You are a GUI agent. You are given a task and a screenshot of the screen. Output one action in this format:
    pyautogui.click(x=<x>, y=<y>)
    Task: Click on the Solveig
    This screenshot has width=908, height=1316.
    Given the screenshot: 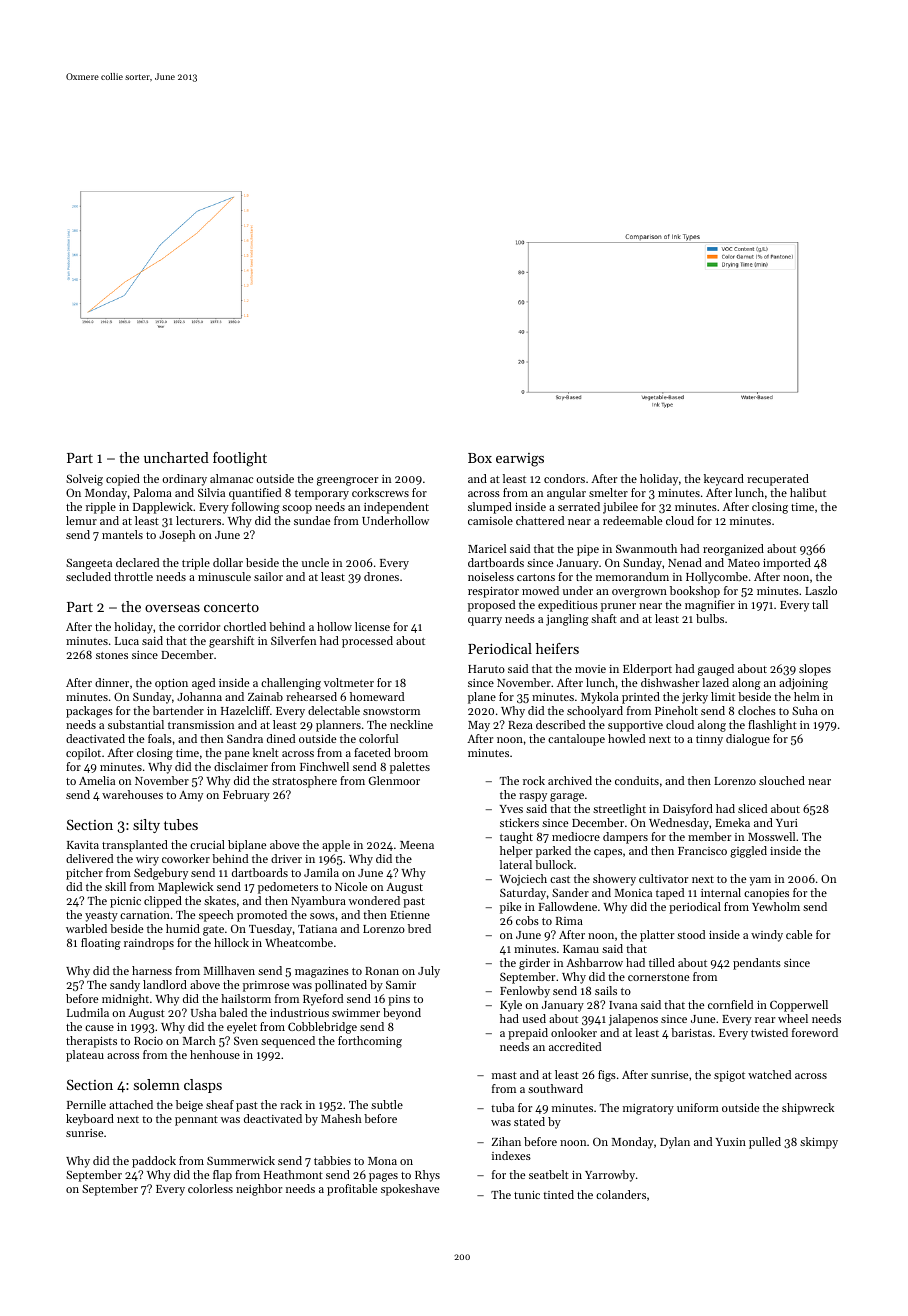 What is the action you would take?
    pyautogui.click(x=84, y=480)
